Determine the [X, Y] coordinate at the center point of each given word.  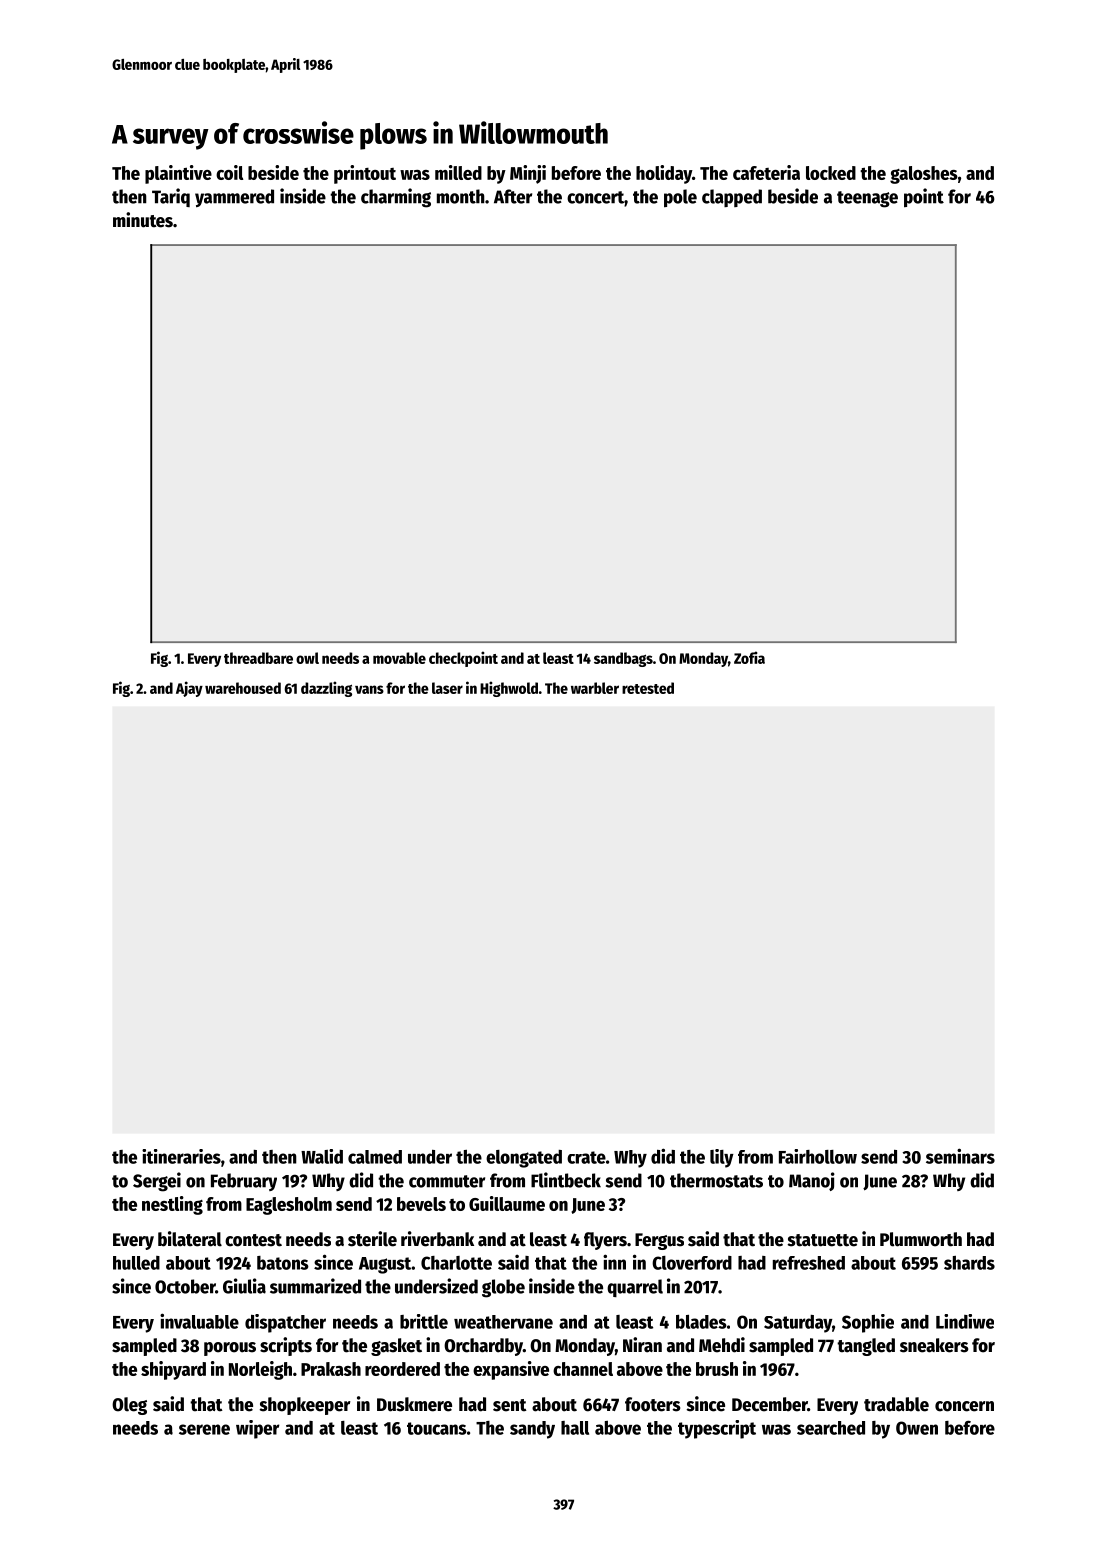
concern [964, 1406]
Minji [528, 174]
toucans [437, 1428]
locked [831, 173]
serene [204, 1429]
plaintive [178, 174]
